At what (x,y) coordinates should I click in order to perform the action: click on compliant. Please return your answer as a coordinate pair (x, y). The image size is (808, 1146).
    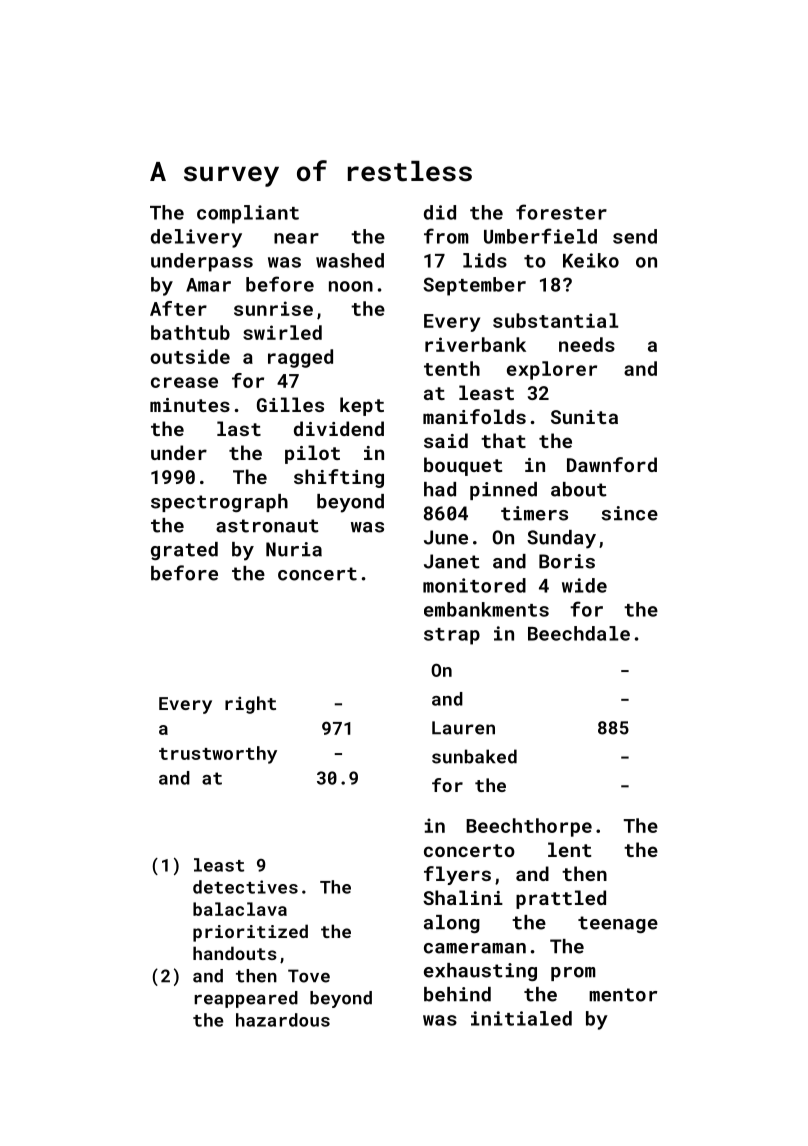
    Looking at the image, I should click on (248, 214).
